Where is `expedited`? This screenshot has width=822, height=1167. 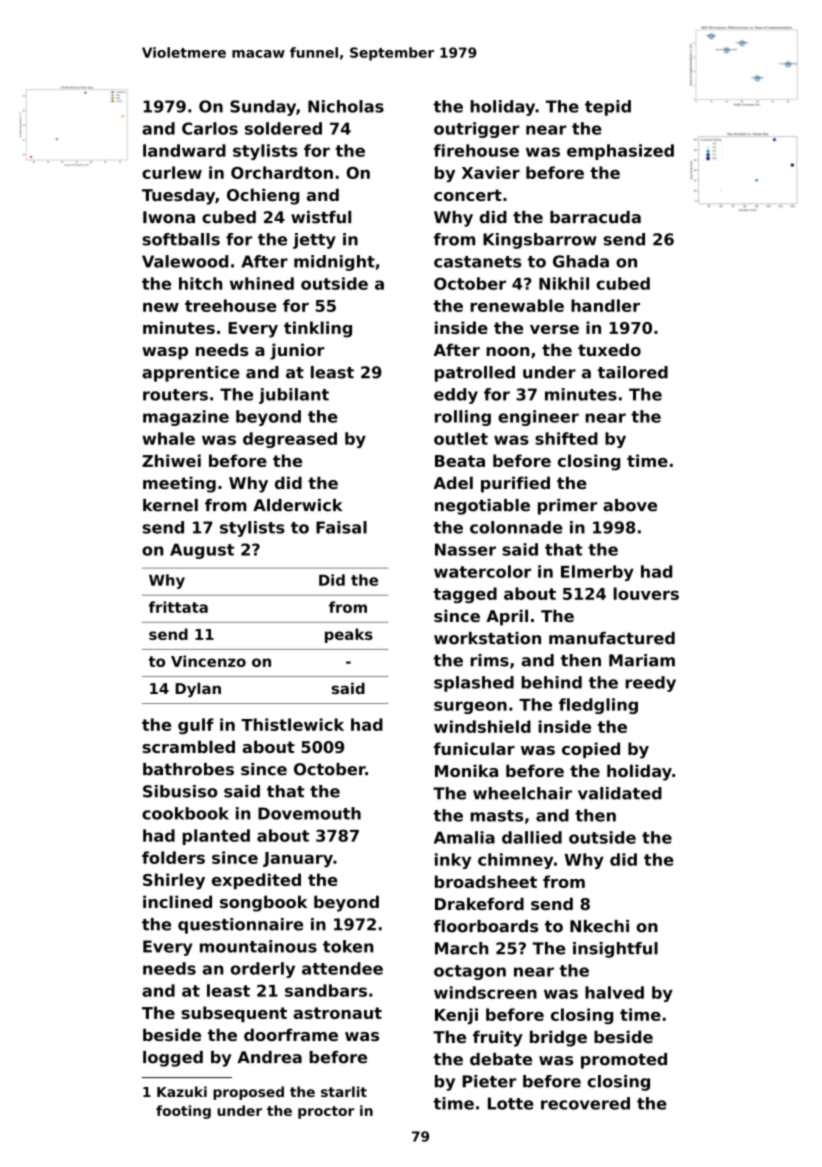
expedited is located at coordinates (256, 881).
